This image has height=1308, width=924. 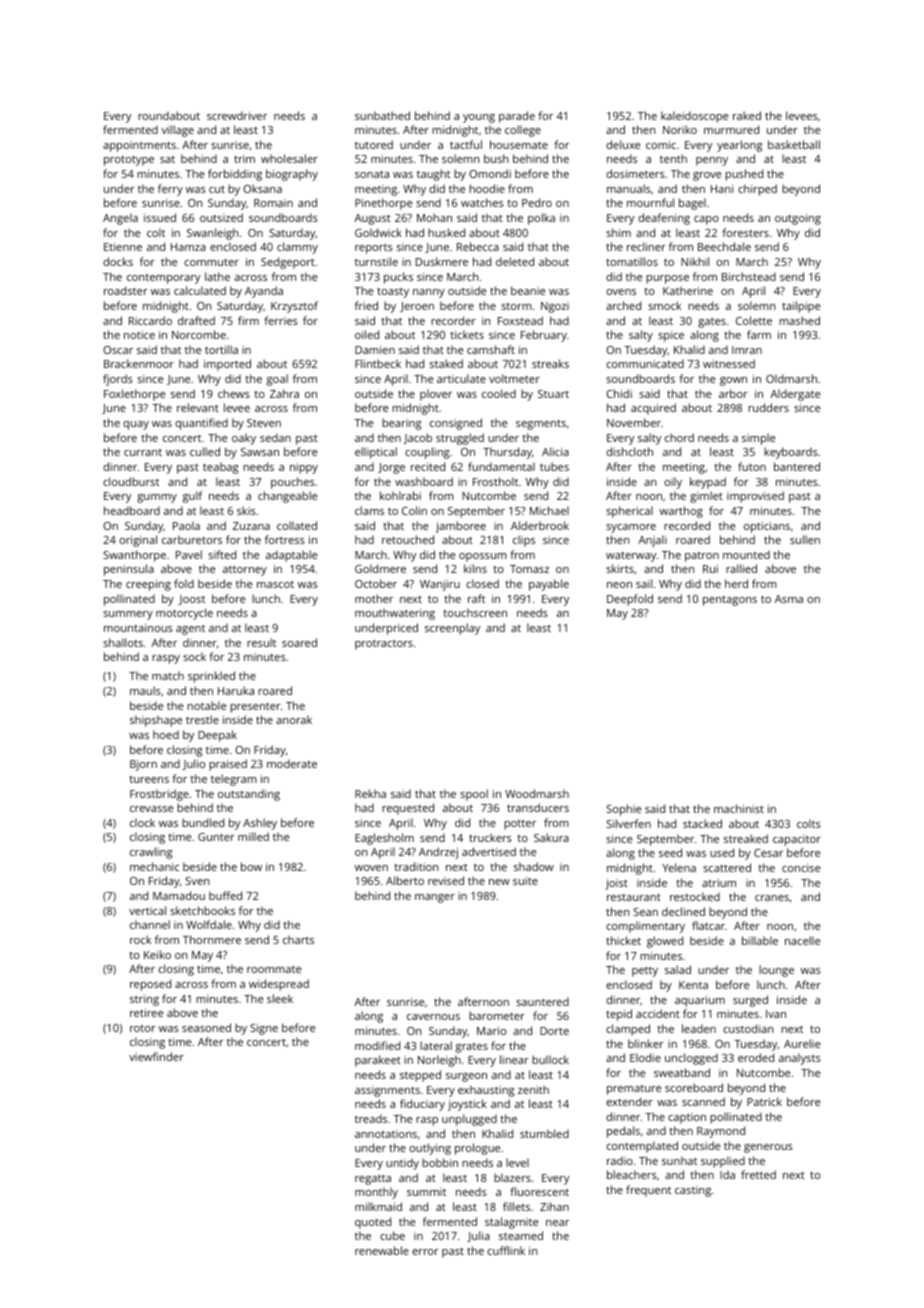 What do you see at coordinates (373, 1180) in the image?
I see `regatta` at bounding box center [373, 1180].
